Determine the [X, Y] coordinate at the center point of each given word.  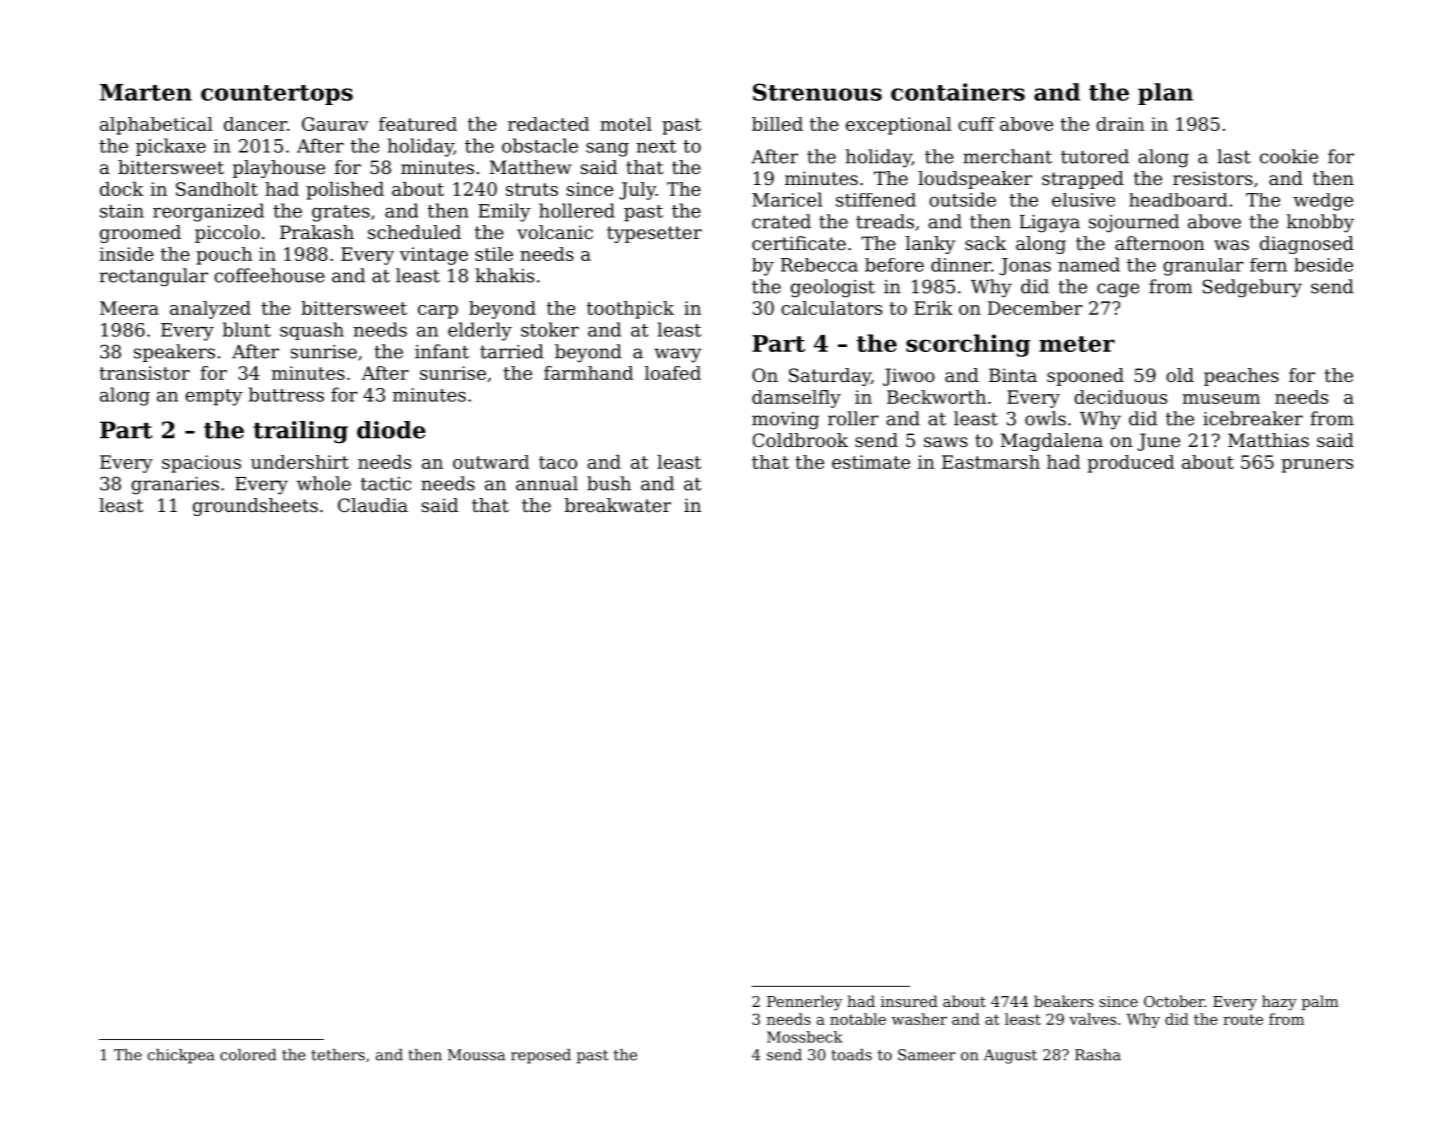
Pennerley [804, 1003]
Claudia [373, 505]
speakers [174, 353]
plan [1165, 94]
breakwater [618, 505]
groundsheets [255, 507]
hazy [1279, 1003]
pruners [1317, 466]
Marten [146, 92]
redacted [548, 124]
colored [248, 1055]
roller [853, 418]
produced [1130, 464]
